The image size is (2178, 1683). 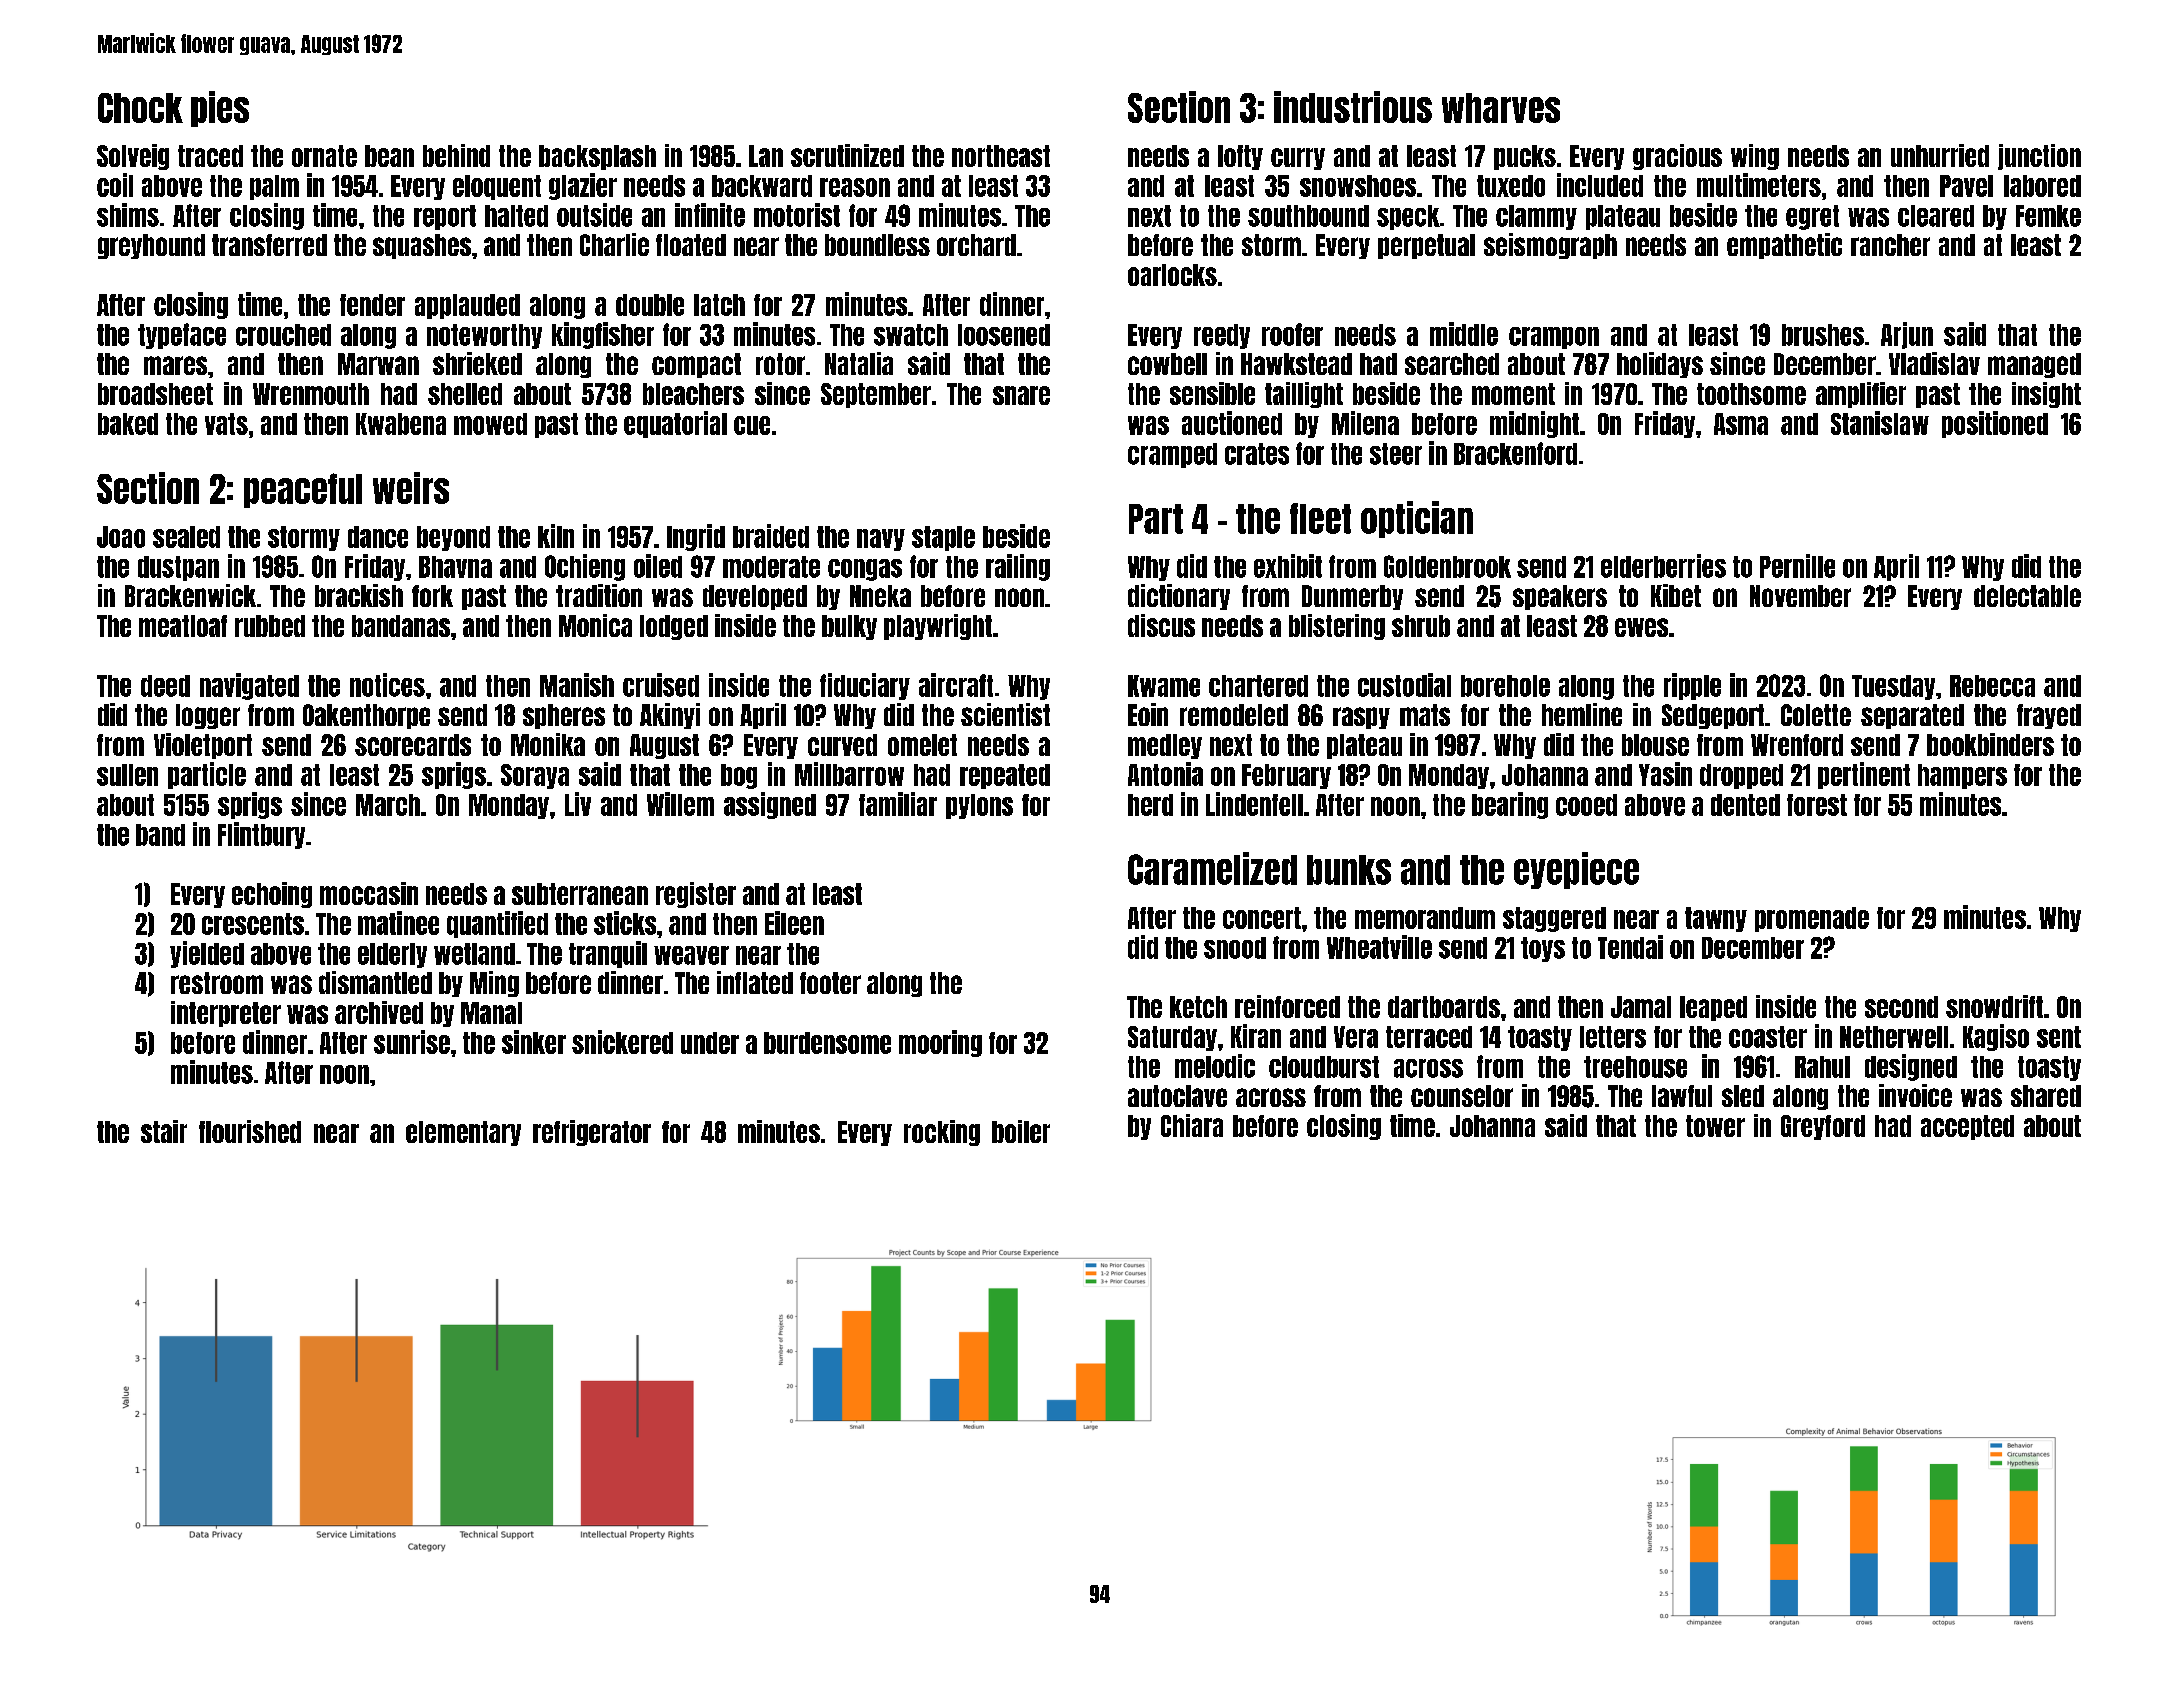 What do you see at coordinates (250, 1131) in the image?
I see `flourished` at bounding box center [250, 1131].
